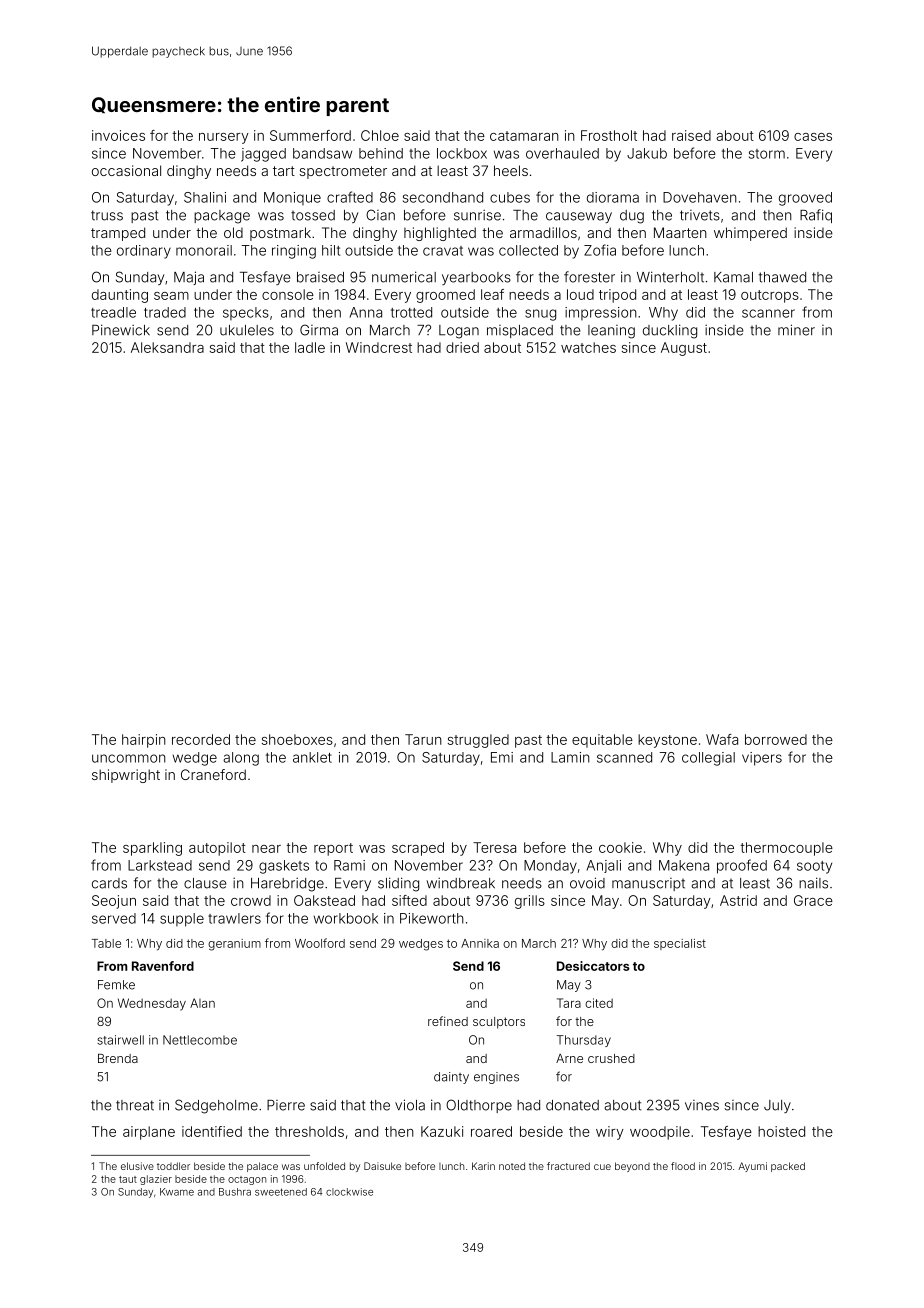 Image resolution: width=924 pixels, height=1308 pixels. What do you see at coordinates (796, 330) in the screenshot?
I see `miner` at bounding box center [796, 330].
